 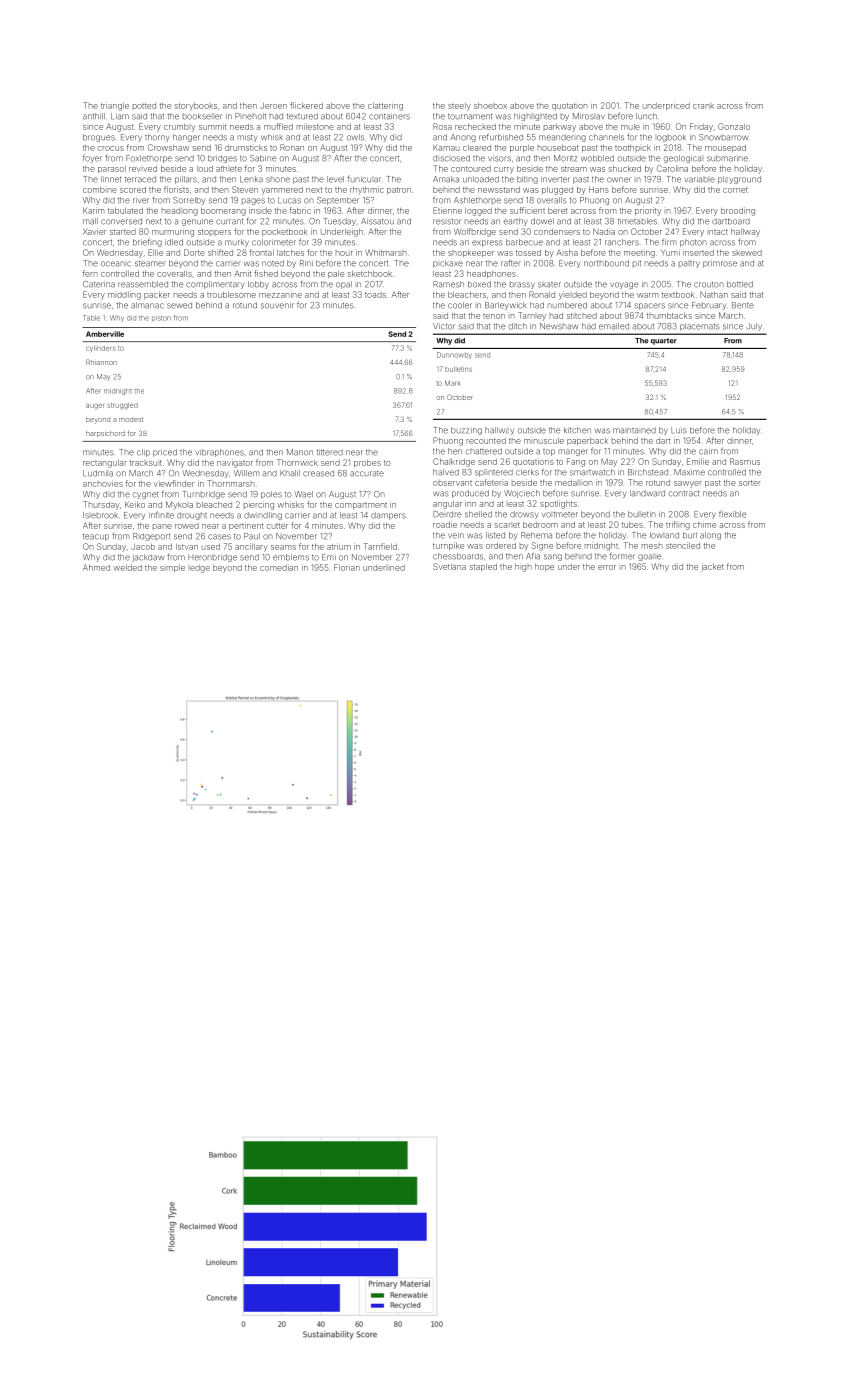 What do you see at coordinates (678, 430) in the document?
I see `Luis` at bounding box center [678, 430].
